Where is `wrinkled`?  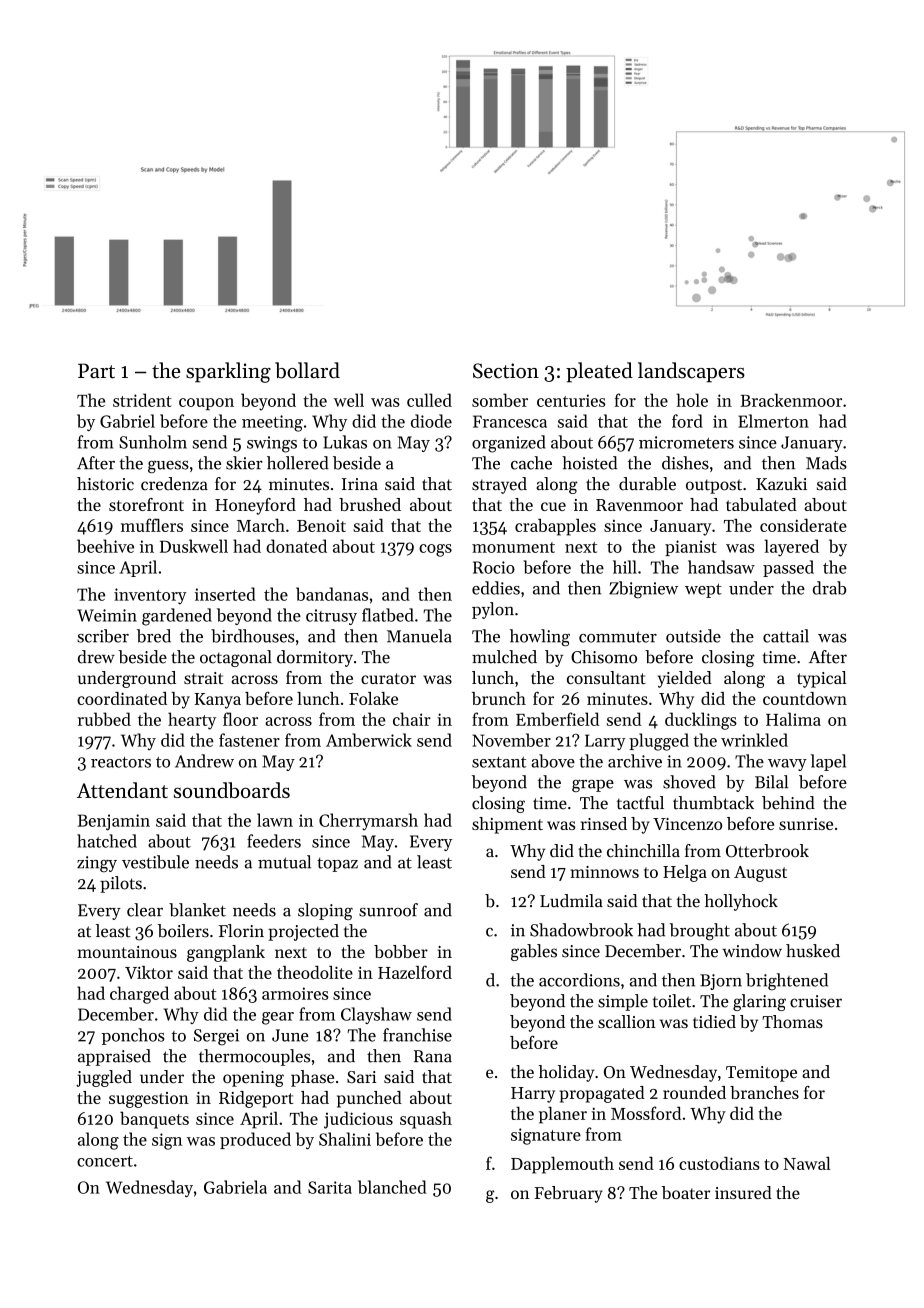
wrinkled is located at coordinates (754, 740).
